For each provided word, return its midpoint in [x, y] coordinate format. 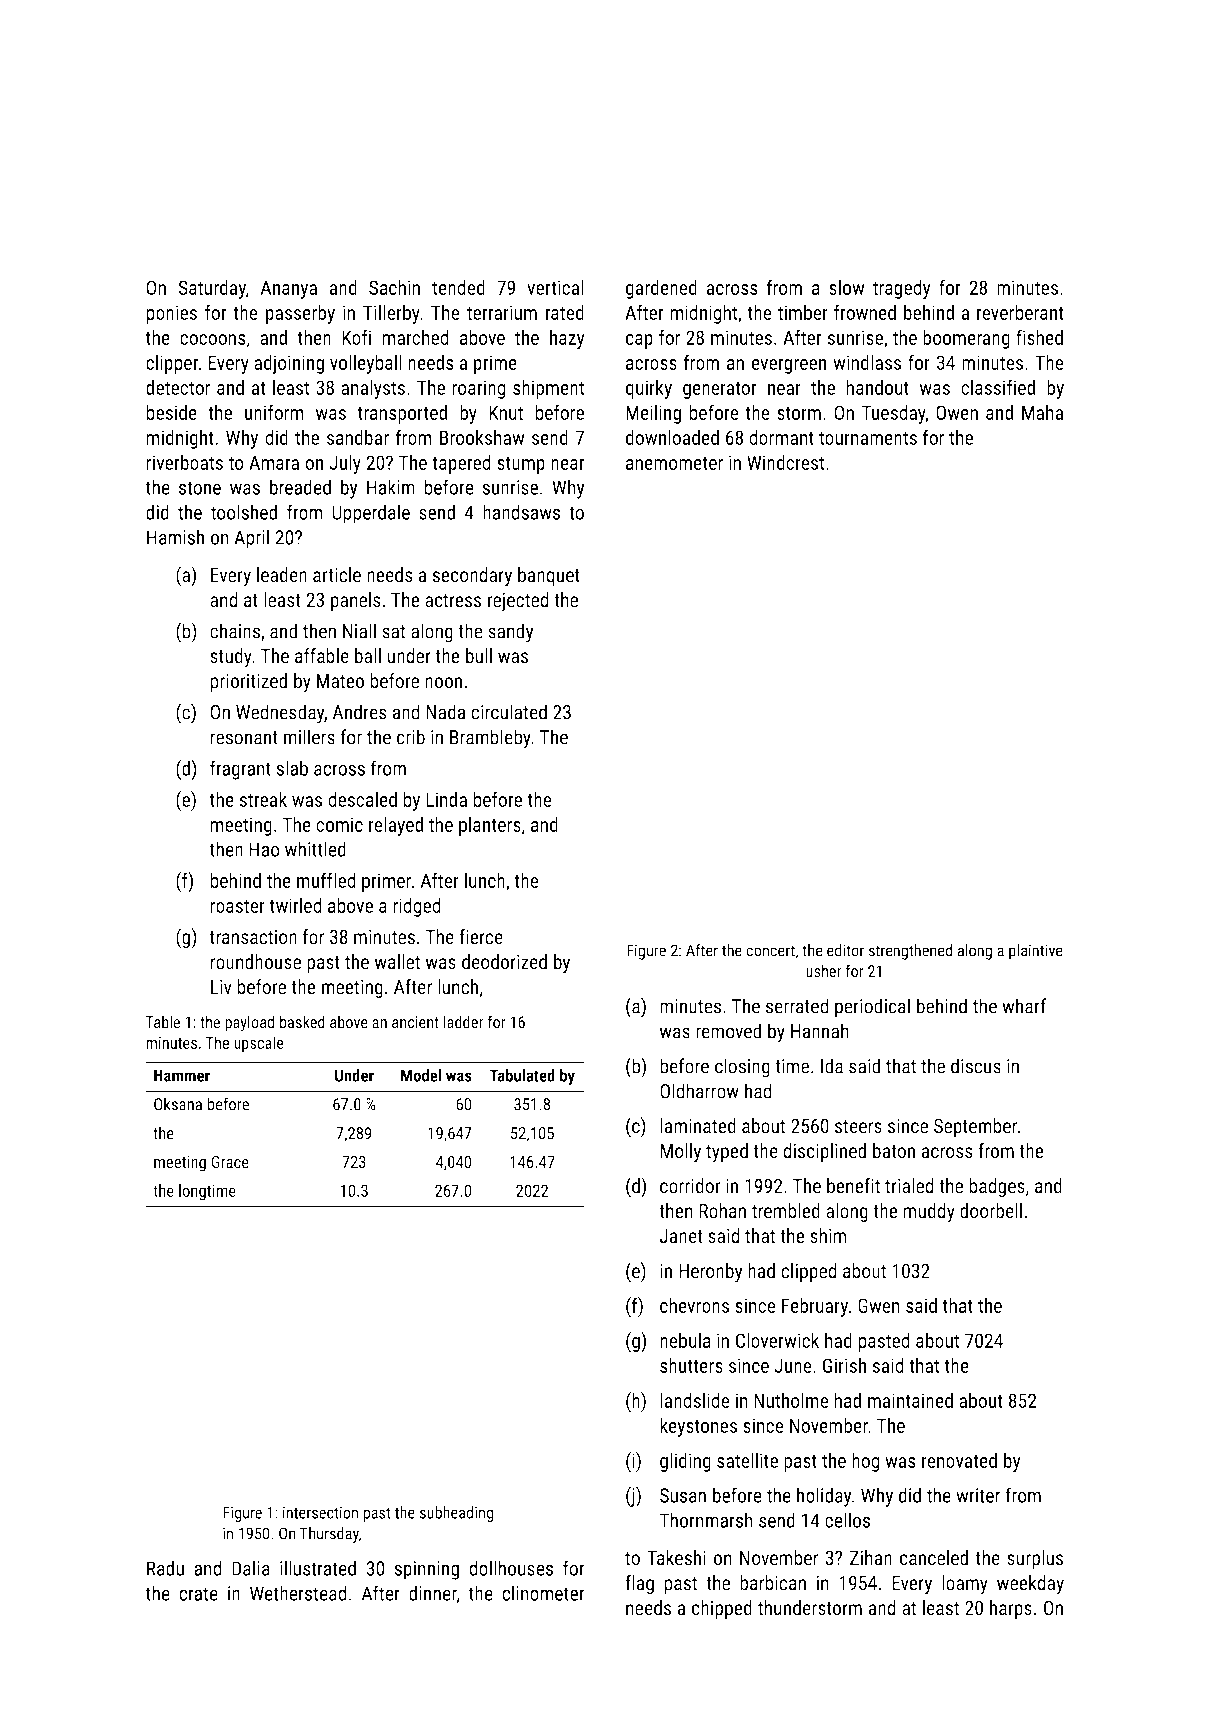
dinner [433, 1594]
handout [877, 387]
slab [292, 768]
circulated [509, 712]
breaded [300, 487]
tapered [461, 464]
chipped [722, 1609]
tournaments [868, 438]
